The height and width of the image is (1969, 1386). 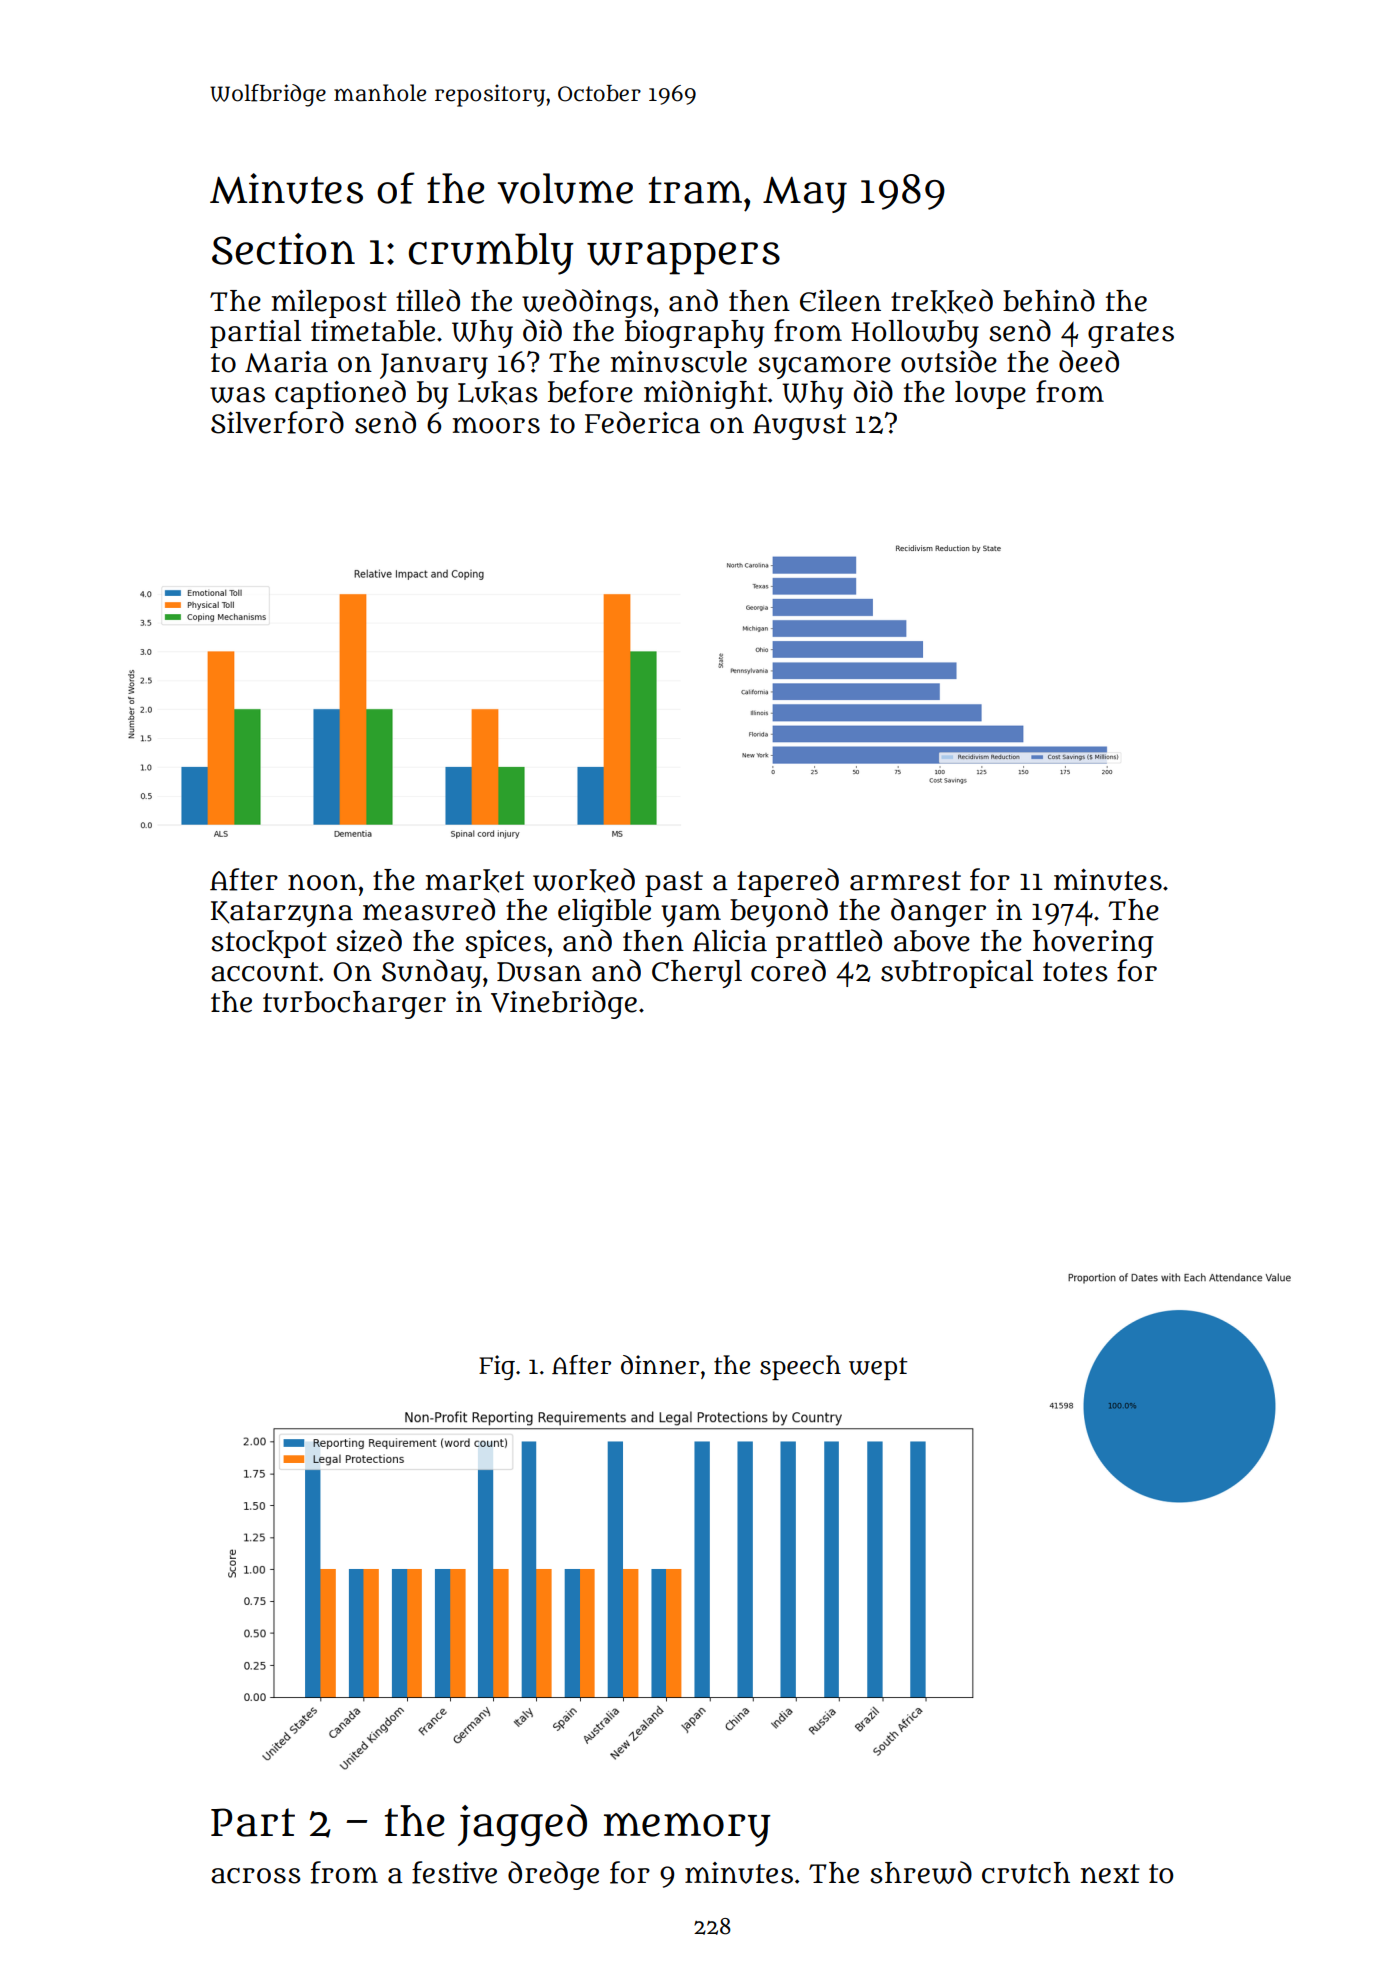 I want to click on midnight, so click(x=705, y=394).
